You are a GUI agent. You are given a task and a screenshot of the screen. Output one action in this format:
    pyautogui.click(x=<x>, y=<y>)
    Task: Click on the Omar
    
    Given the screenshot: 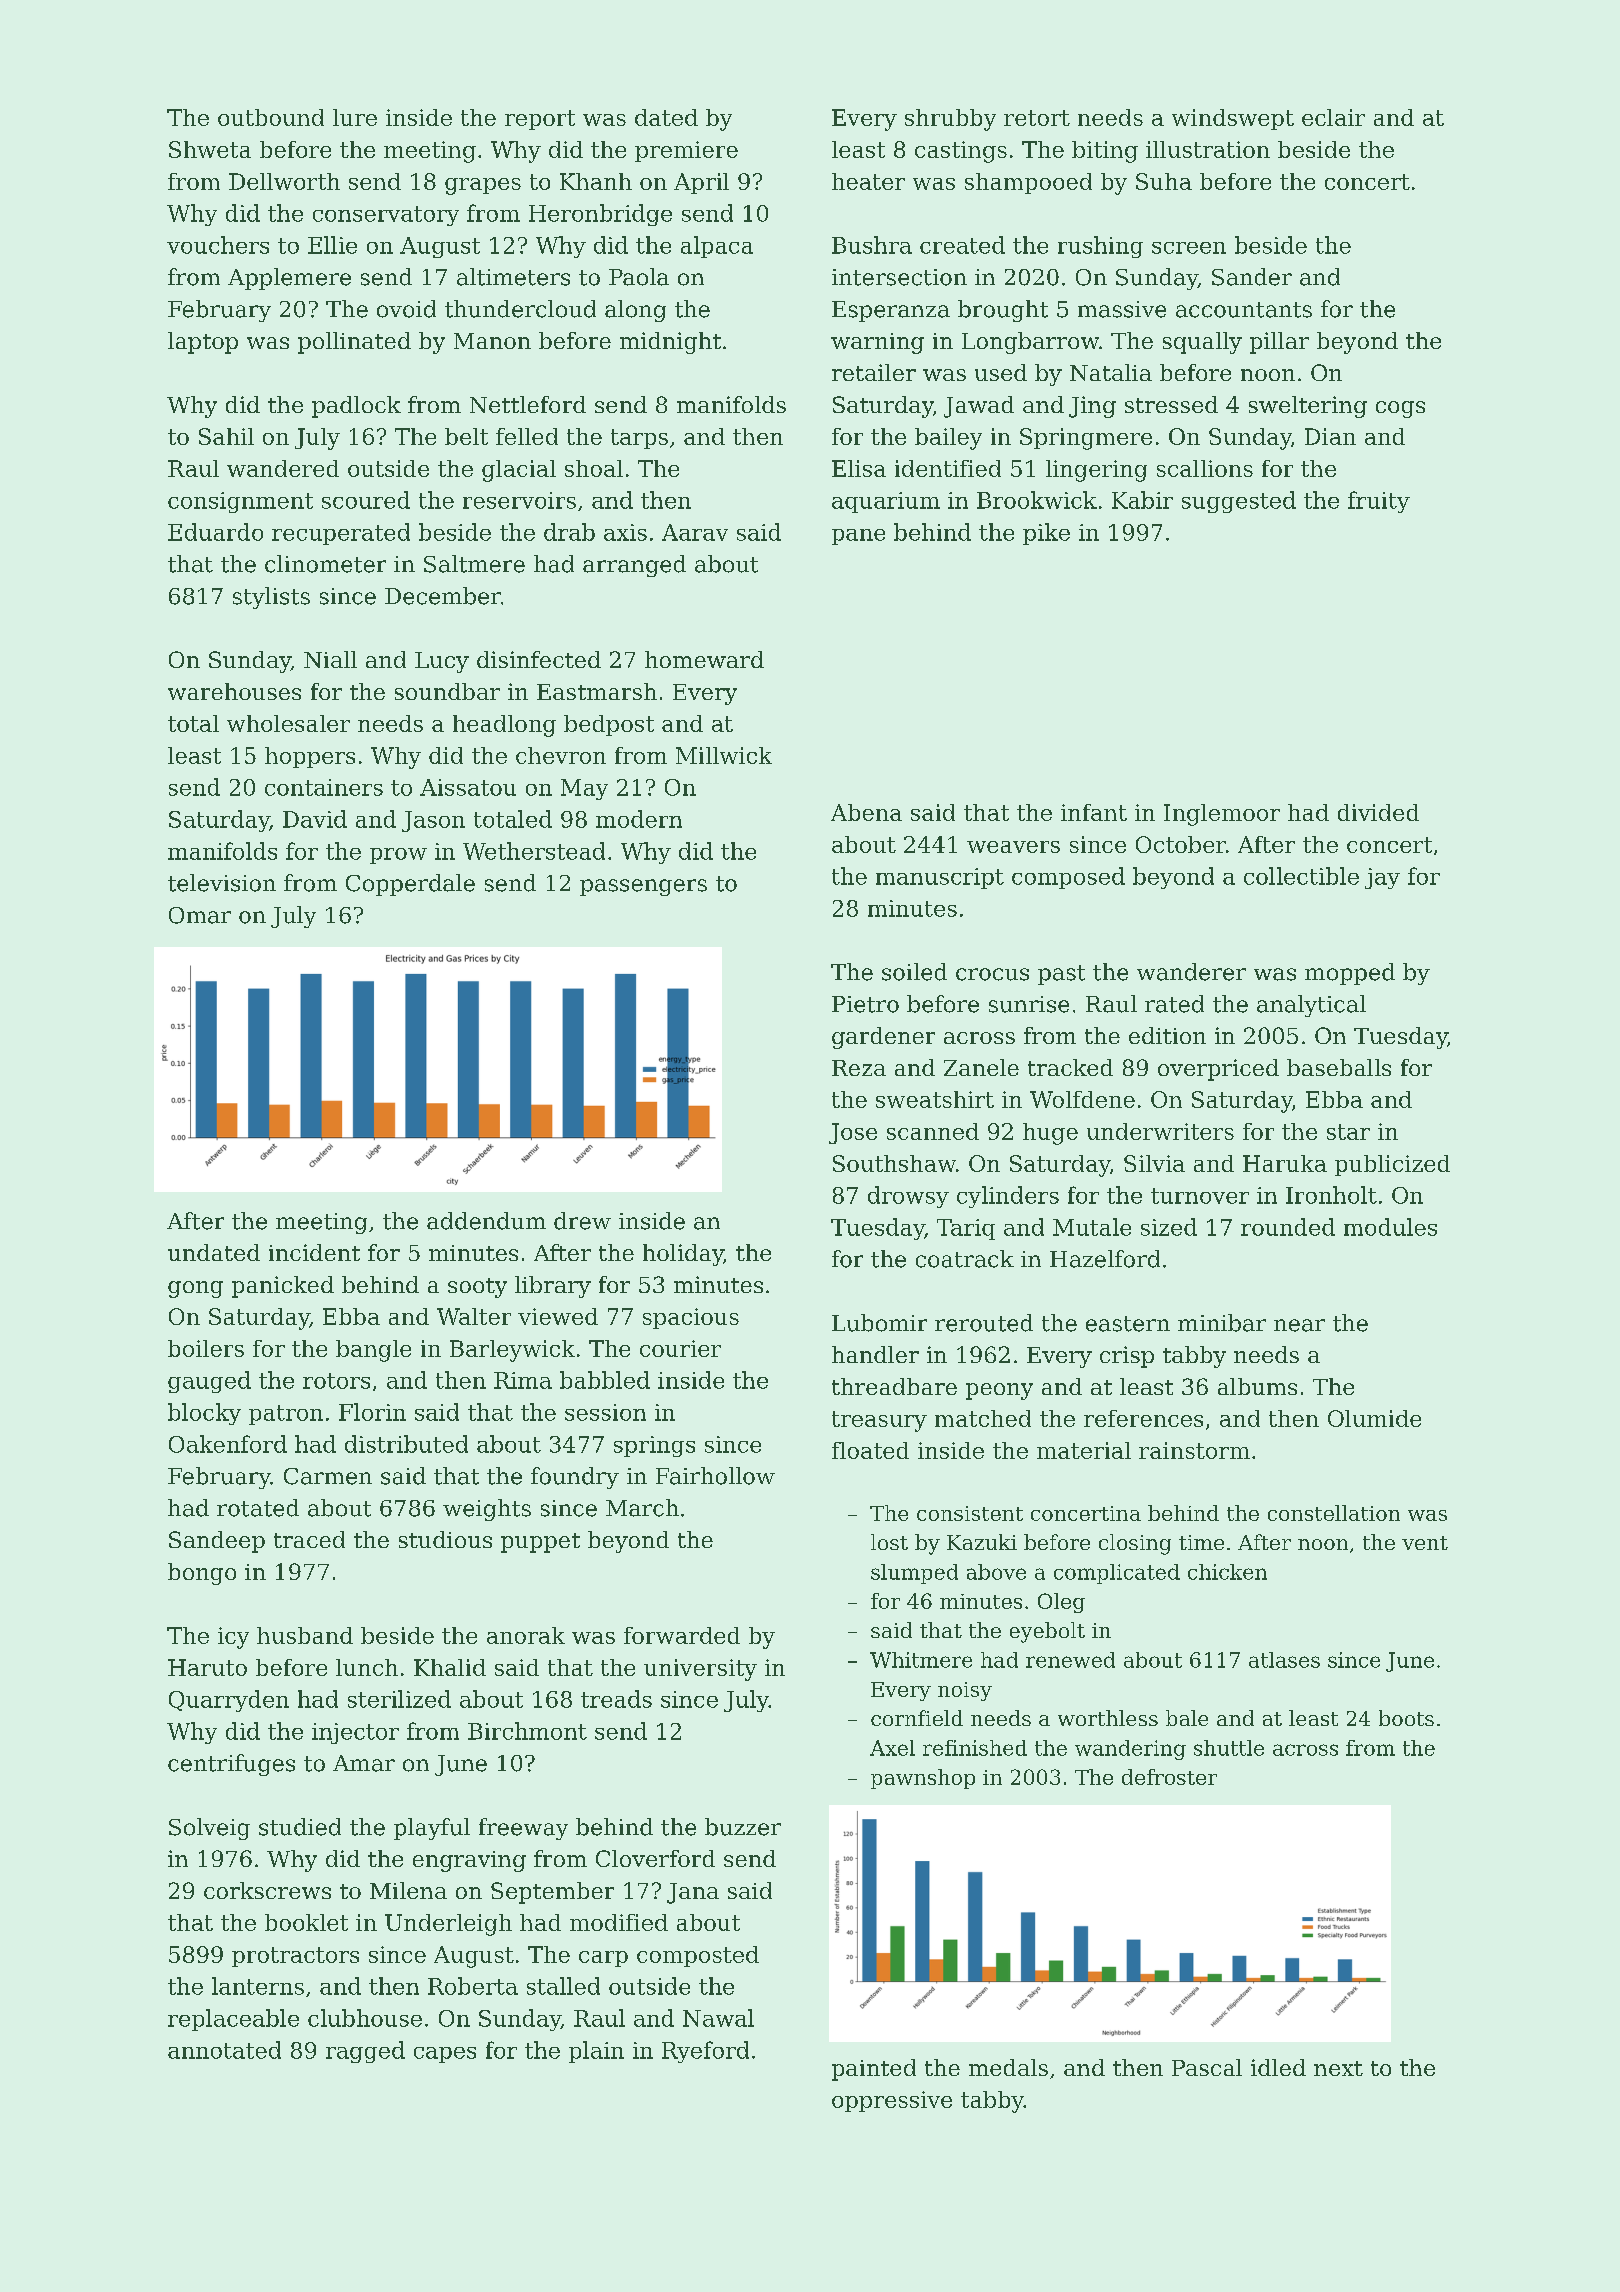 What is the action you would take?
    pyautogui.click(x=200, y=915)
